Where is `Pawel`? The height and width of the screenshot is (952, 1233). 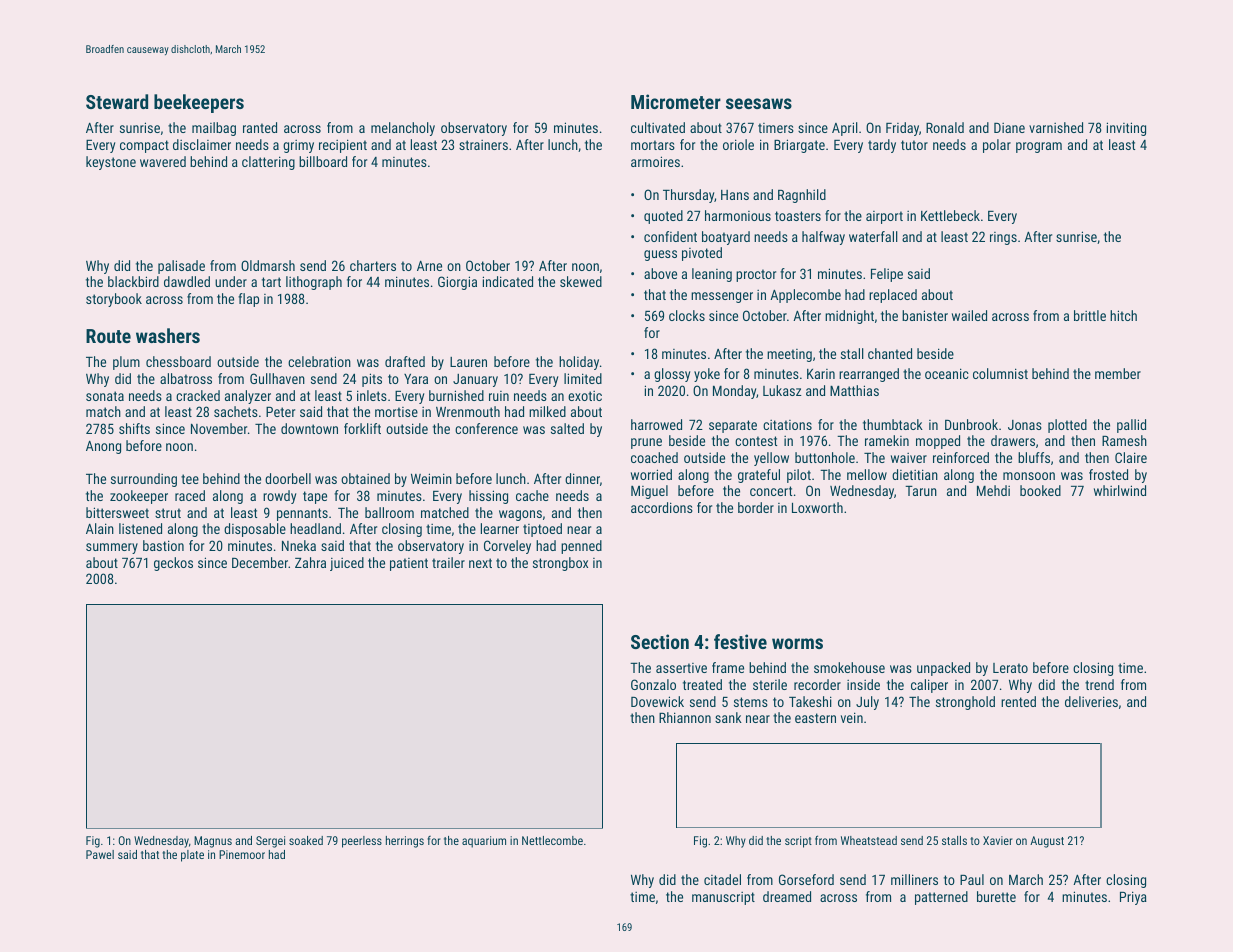
Pawel is located at coordinates (100, 854).
